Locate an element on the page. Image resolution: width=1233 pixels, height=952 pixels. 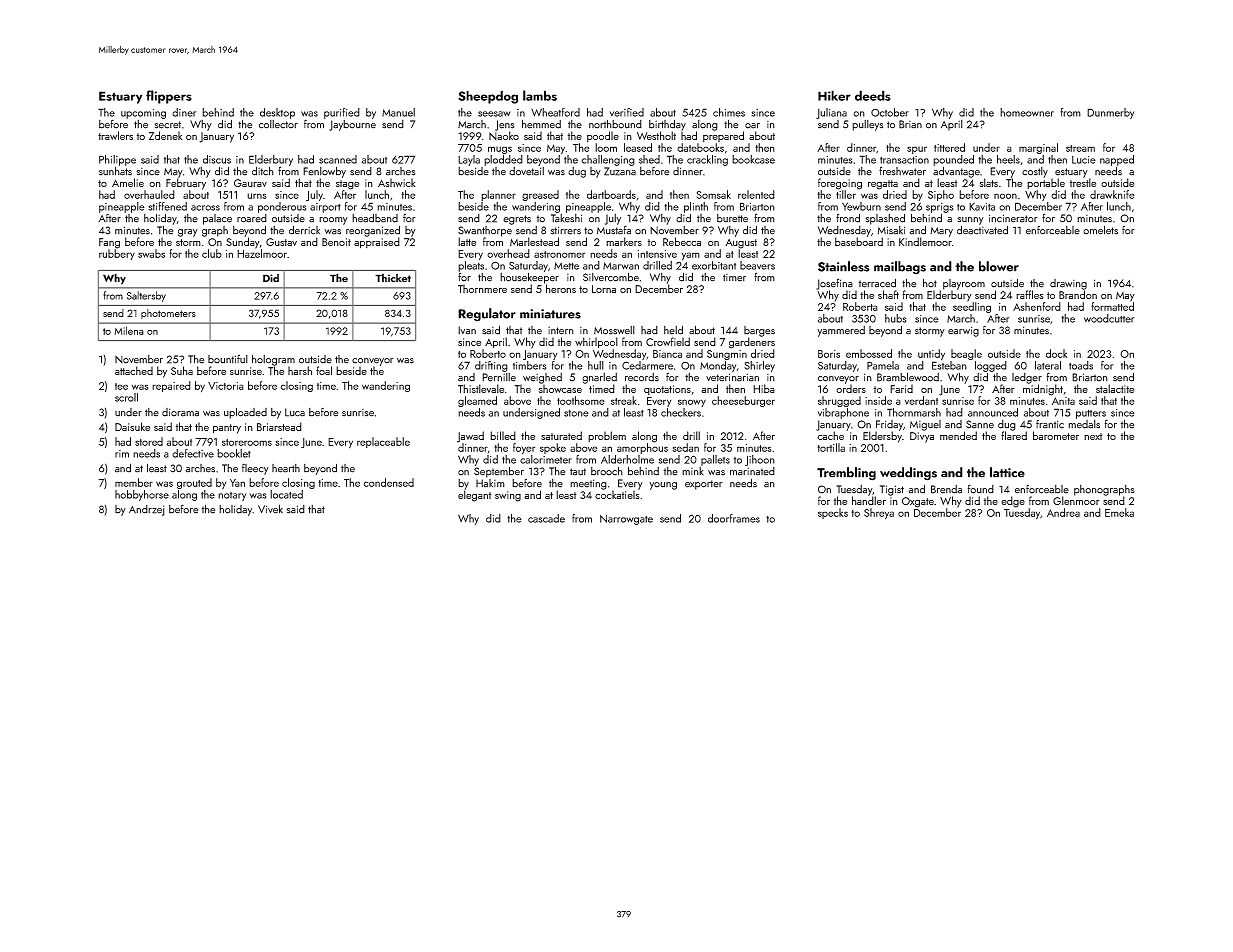
deeds is located at coordinates (873, 95).
